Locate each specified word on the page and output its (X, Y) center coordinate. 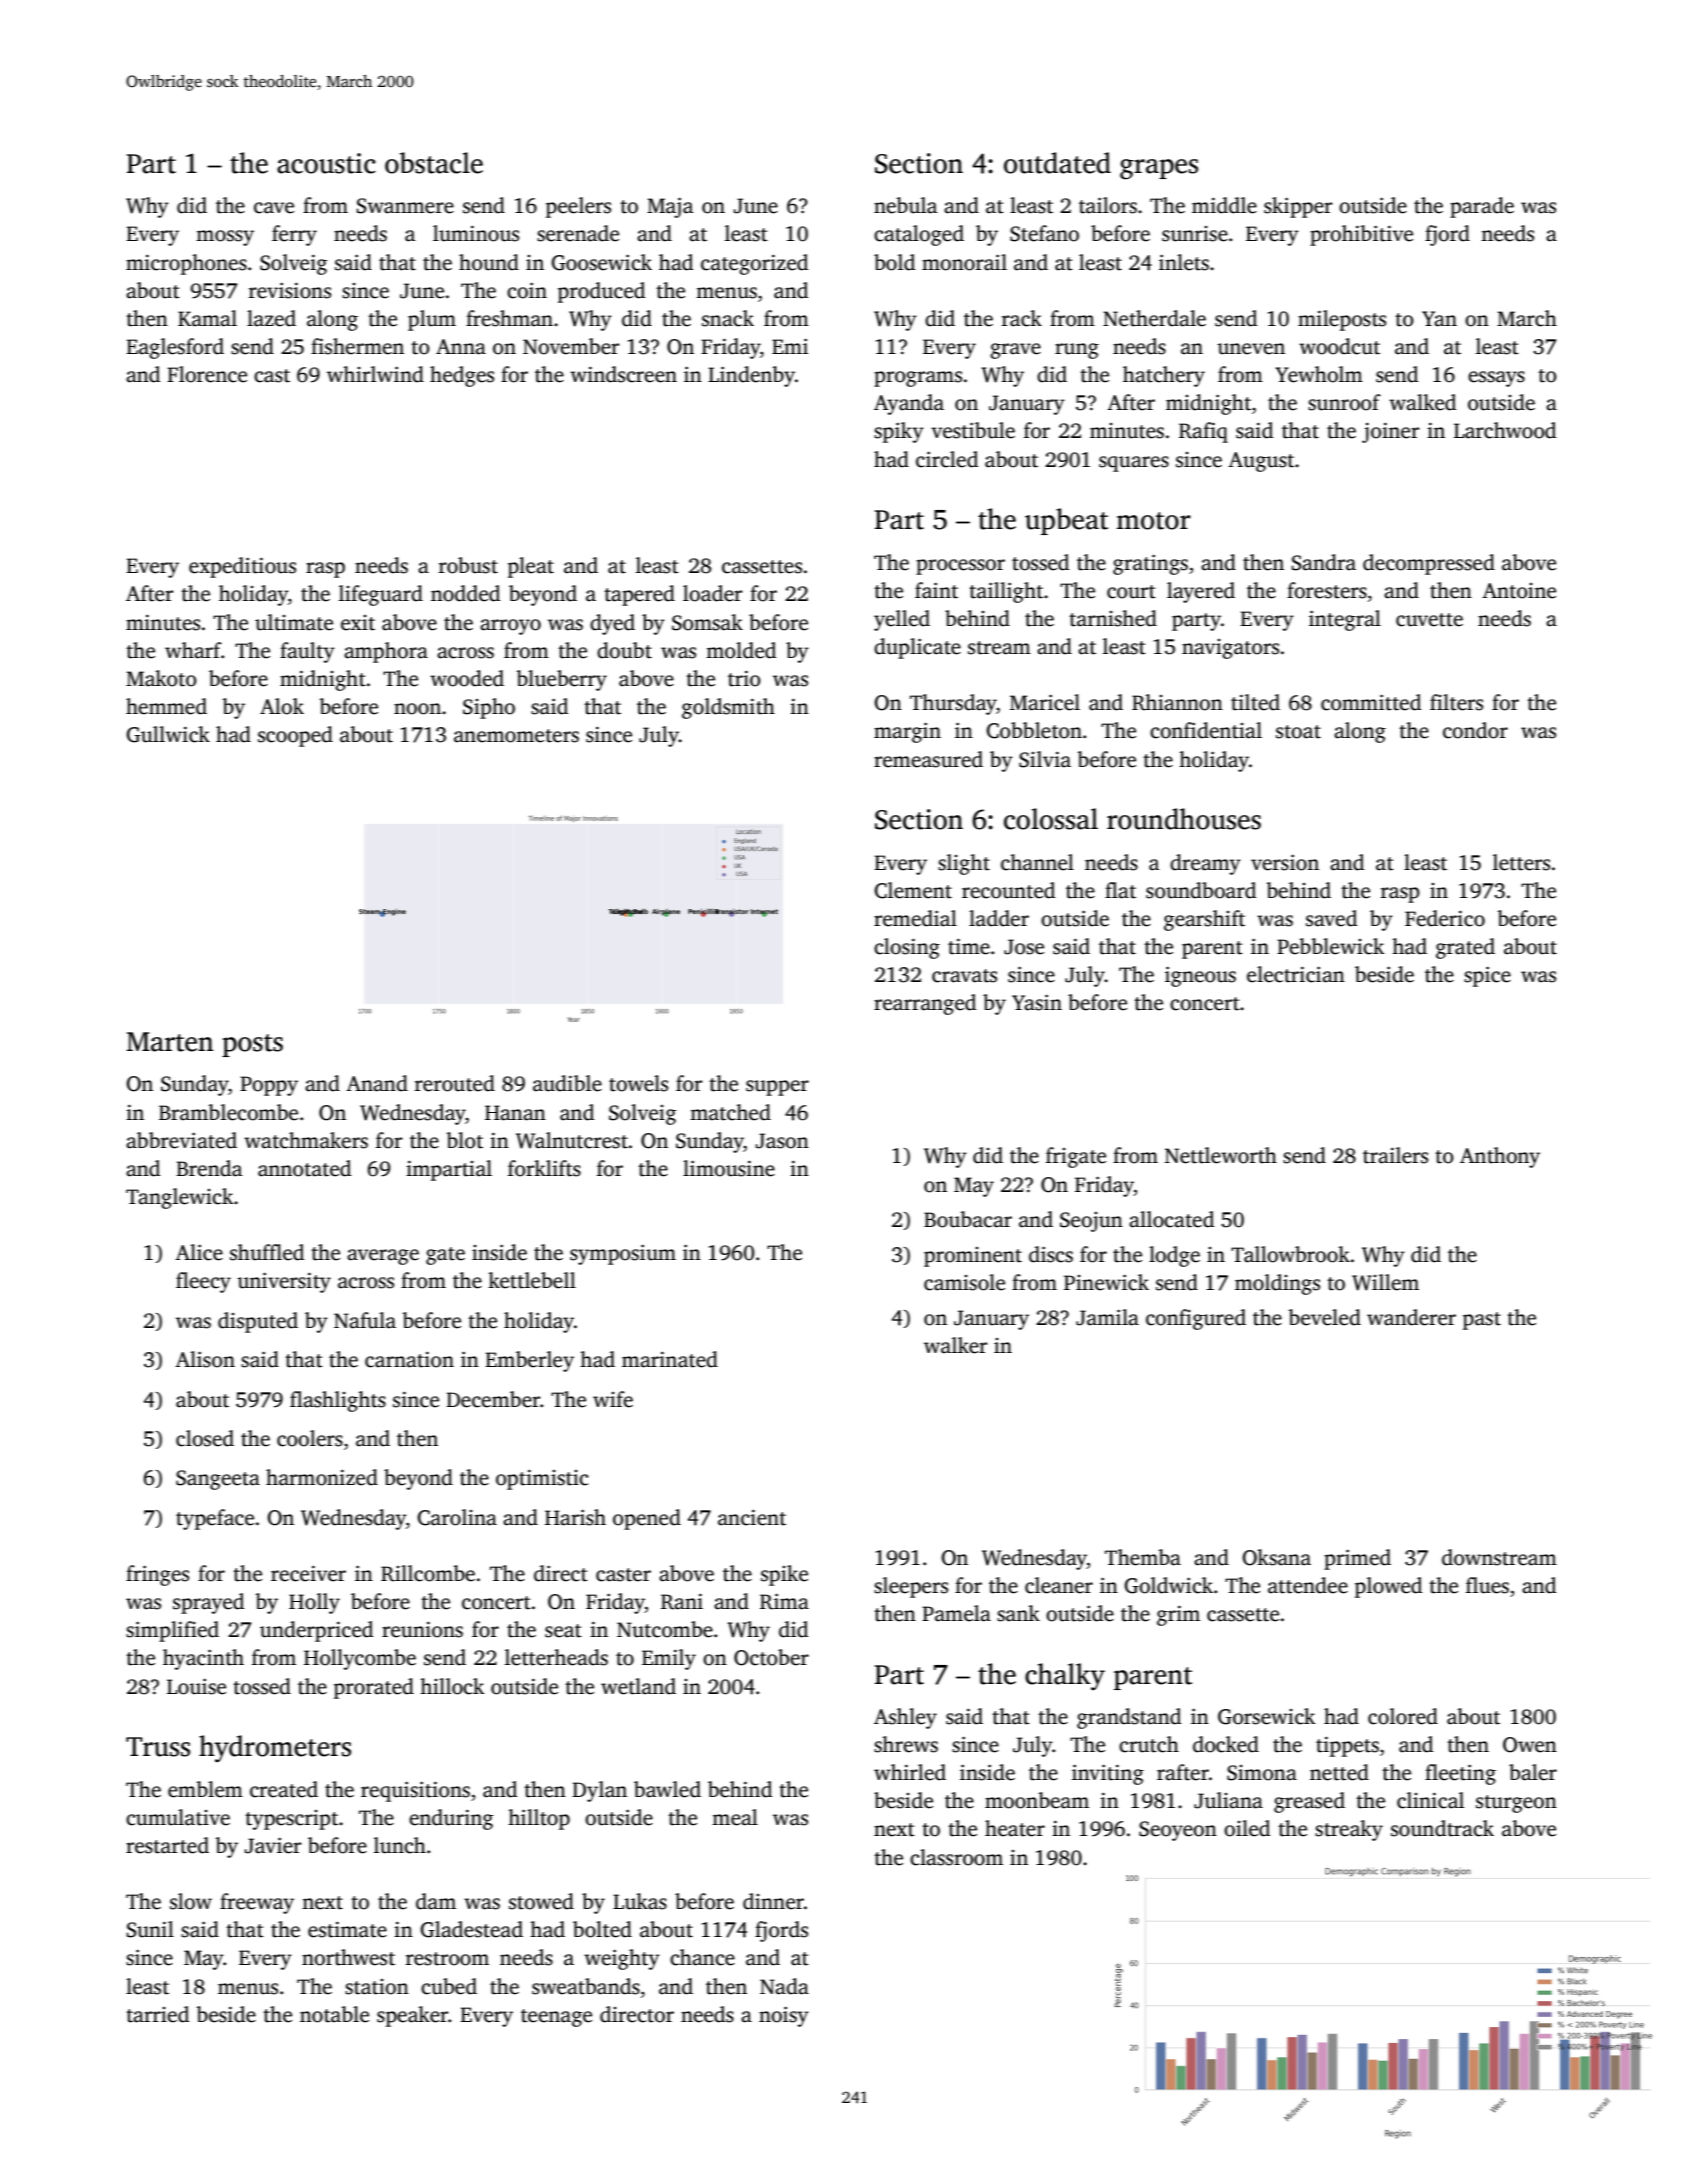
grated (1465, 948)
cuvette (1429, 620)
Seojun (1091, 1222)
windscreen (623, 374)
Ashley (905, 1718)
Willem (1385, 1282)
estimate (347, 1930)
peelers (578, 207)
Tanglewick (179, 1198)
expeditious (242, 567)
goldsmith (728, 708)
